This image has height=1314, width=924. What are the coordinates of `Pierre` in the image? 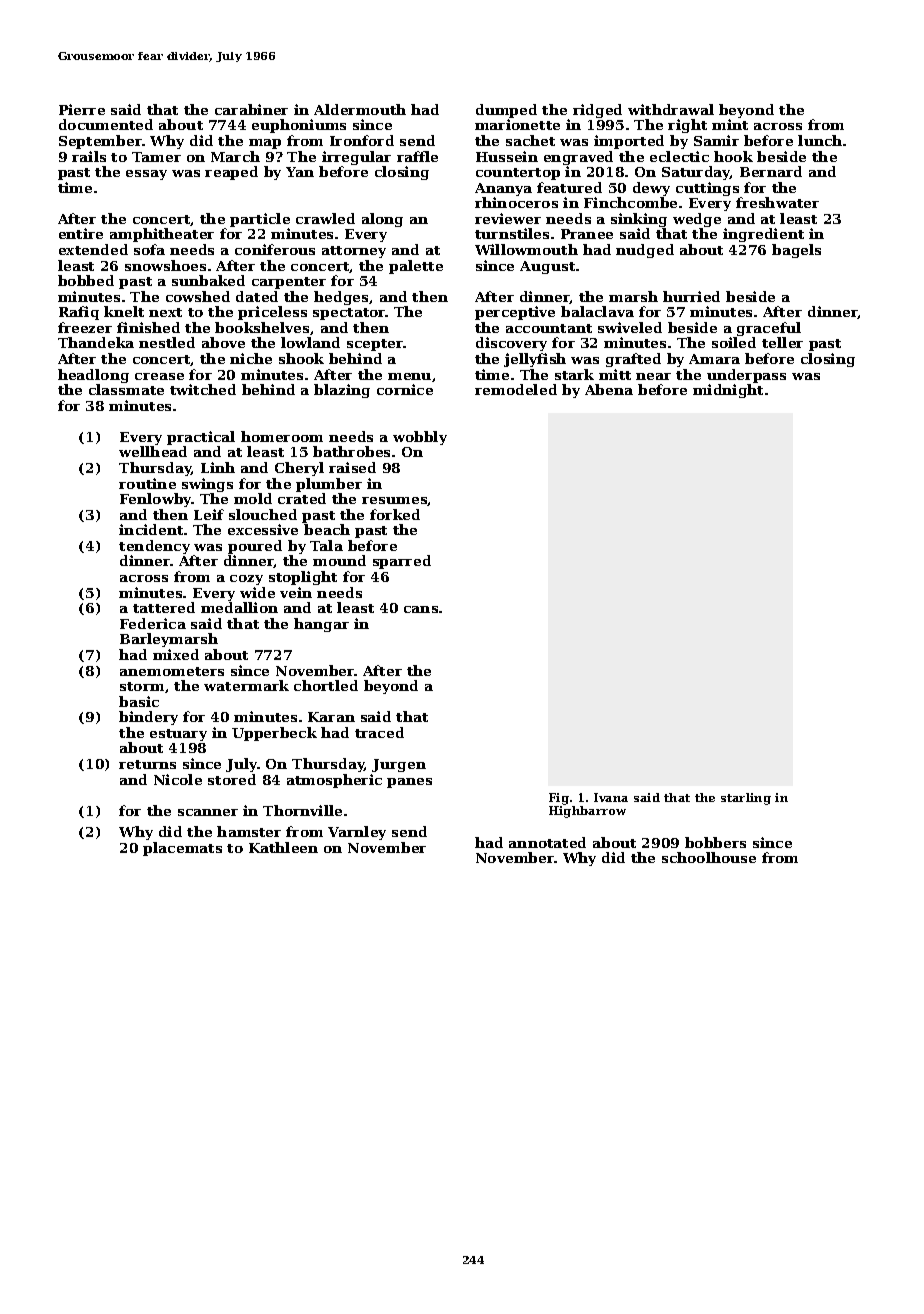 It's located at (82, 109).
